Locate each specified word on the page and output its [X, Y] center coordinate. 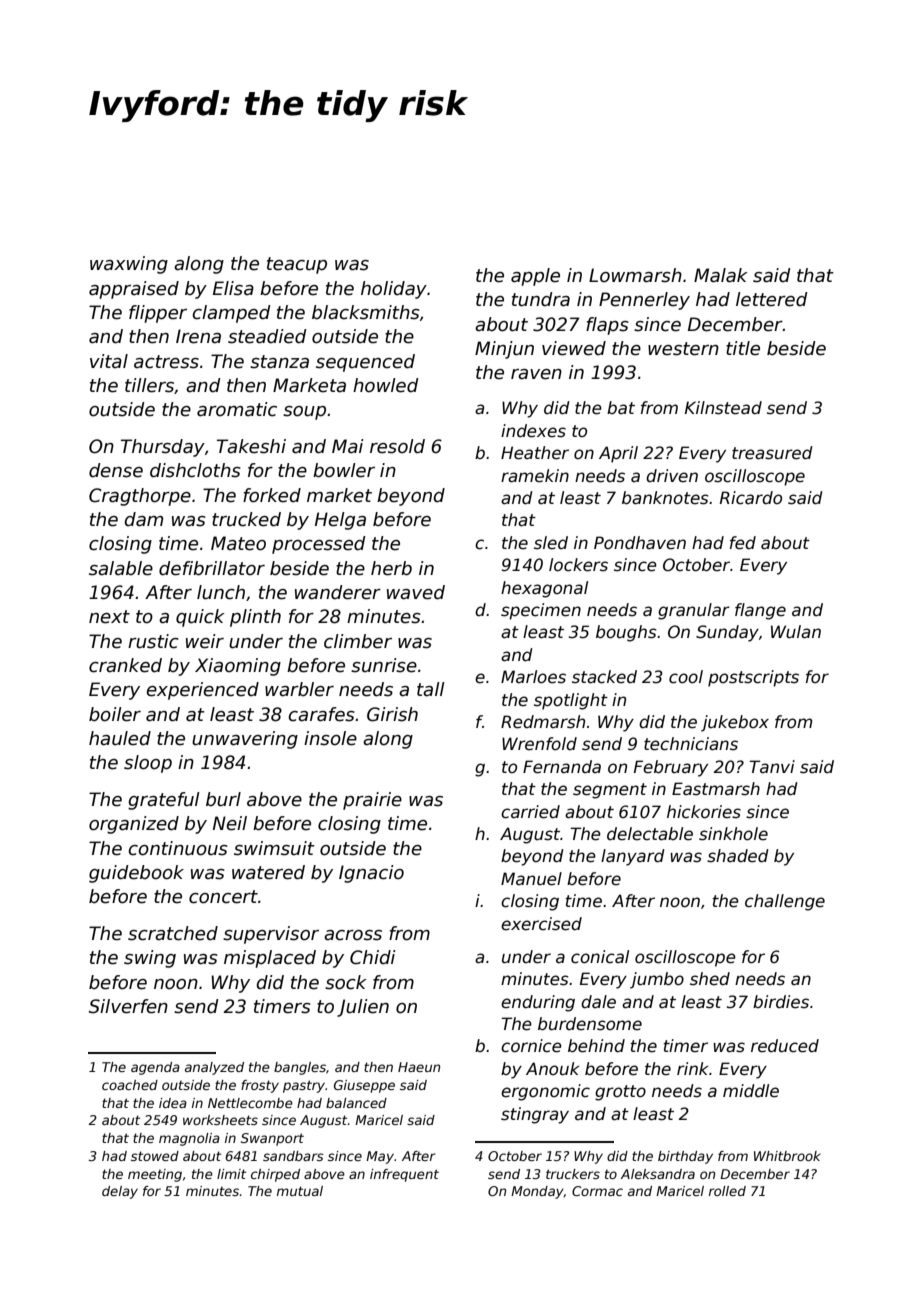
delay [120, 1192]
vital [109, 361]
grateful [164, 801]
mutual [300, 1191]
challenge [785, 902]
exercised [541, 924]
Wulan [796, 632]
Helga [340, 521]
